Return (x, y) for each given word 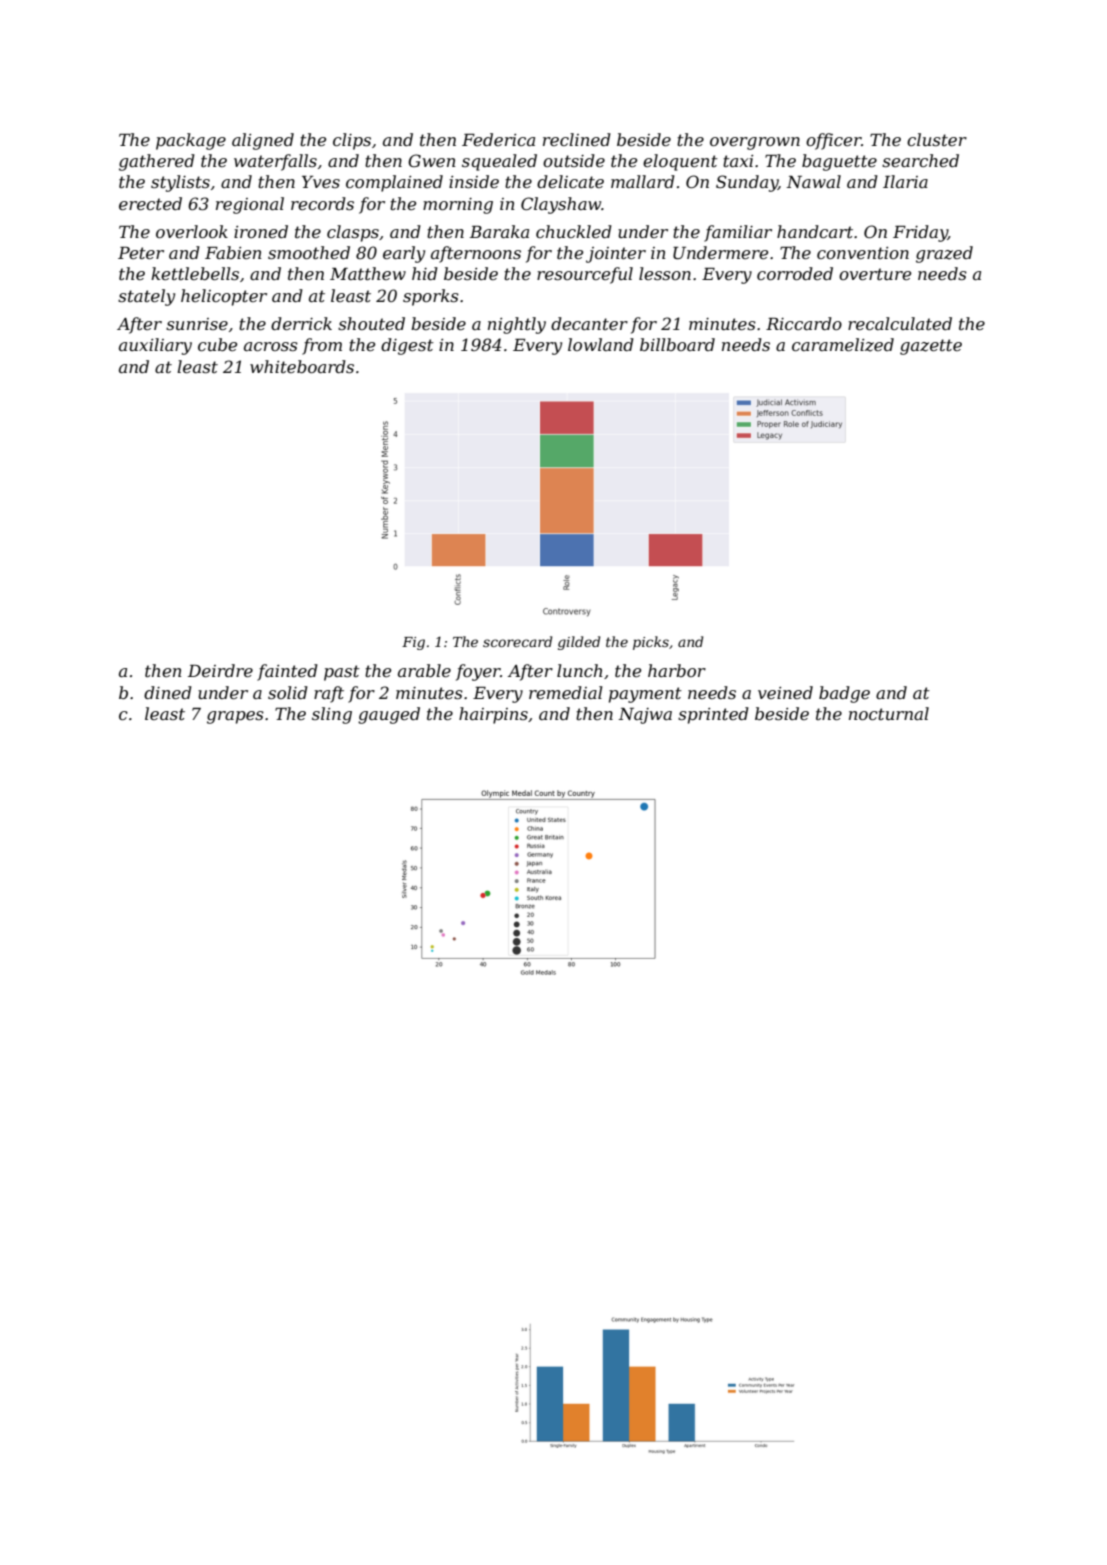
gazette (931, 347)
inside (474, 181)
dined (168, 692)
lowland (601, 344)
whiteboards (302, 366)
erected (150, 203)
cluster (937, 139)
